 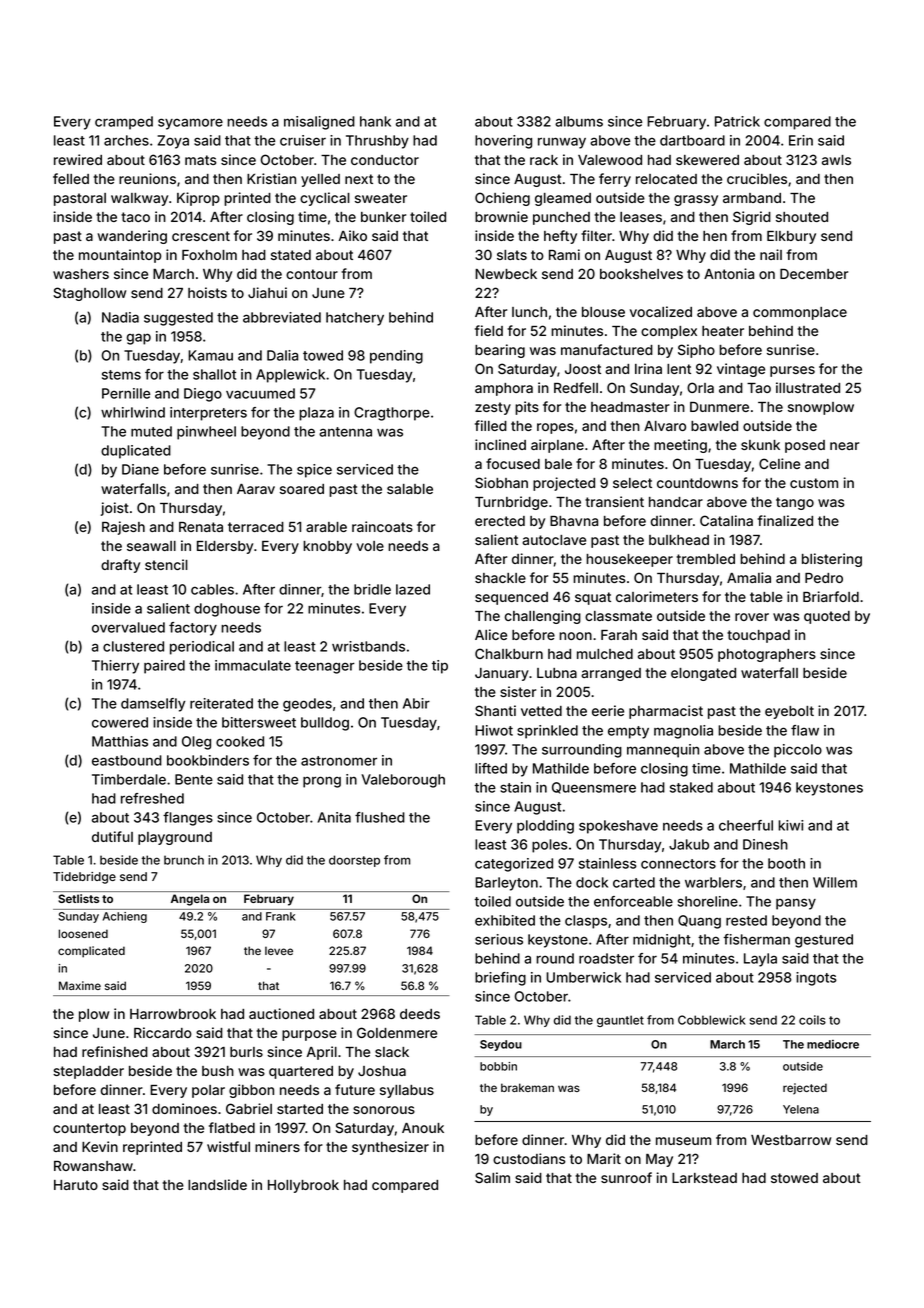 What do you see at coordinates (737, 121) in the page?
I see `Patrick` at bounding box center [737, 121].
